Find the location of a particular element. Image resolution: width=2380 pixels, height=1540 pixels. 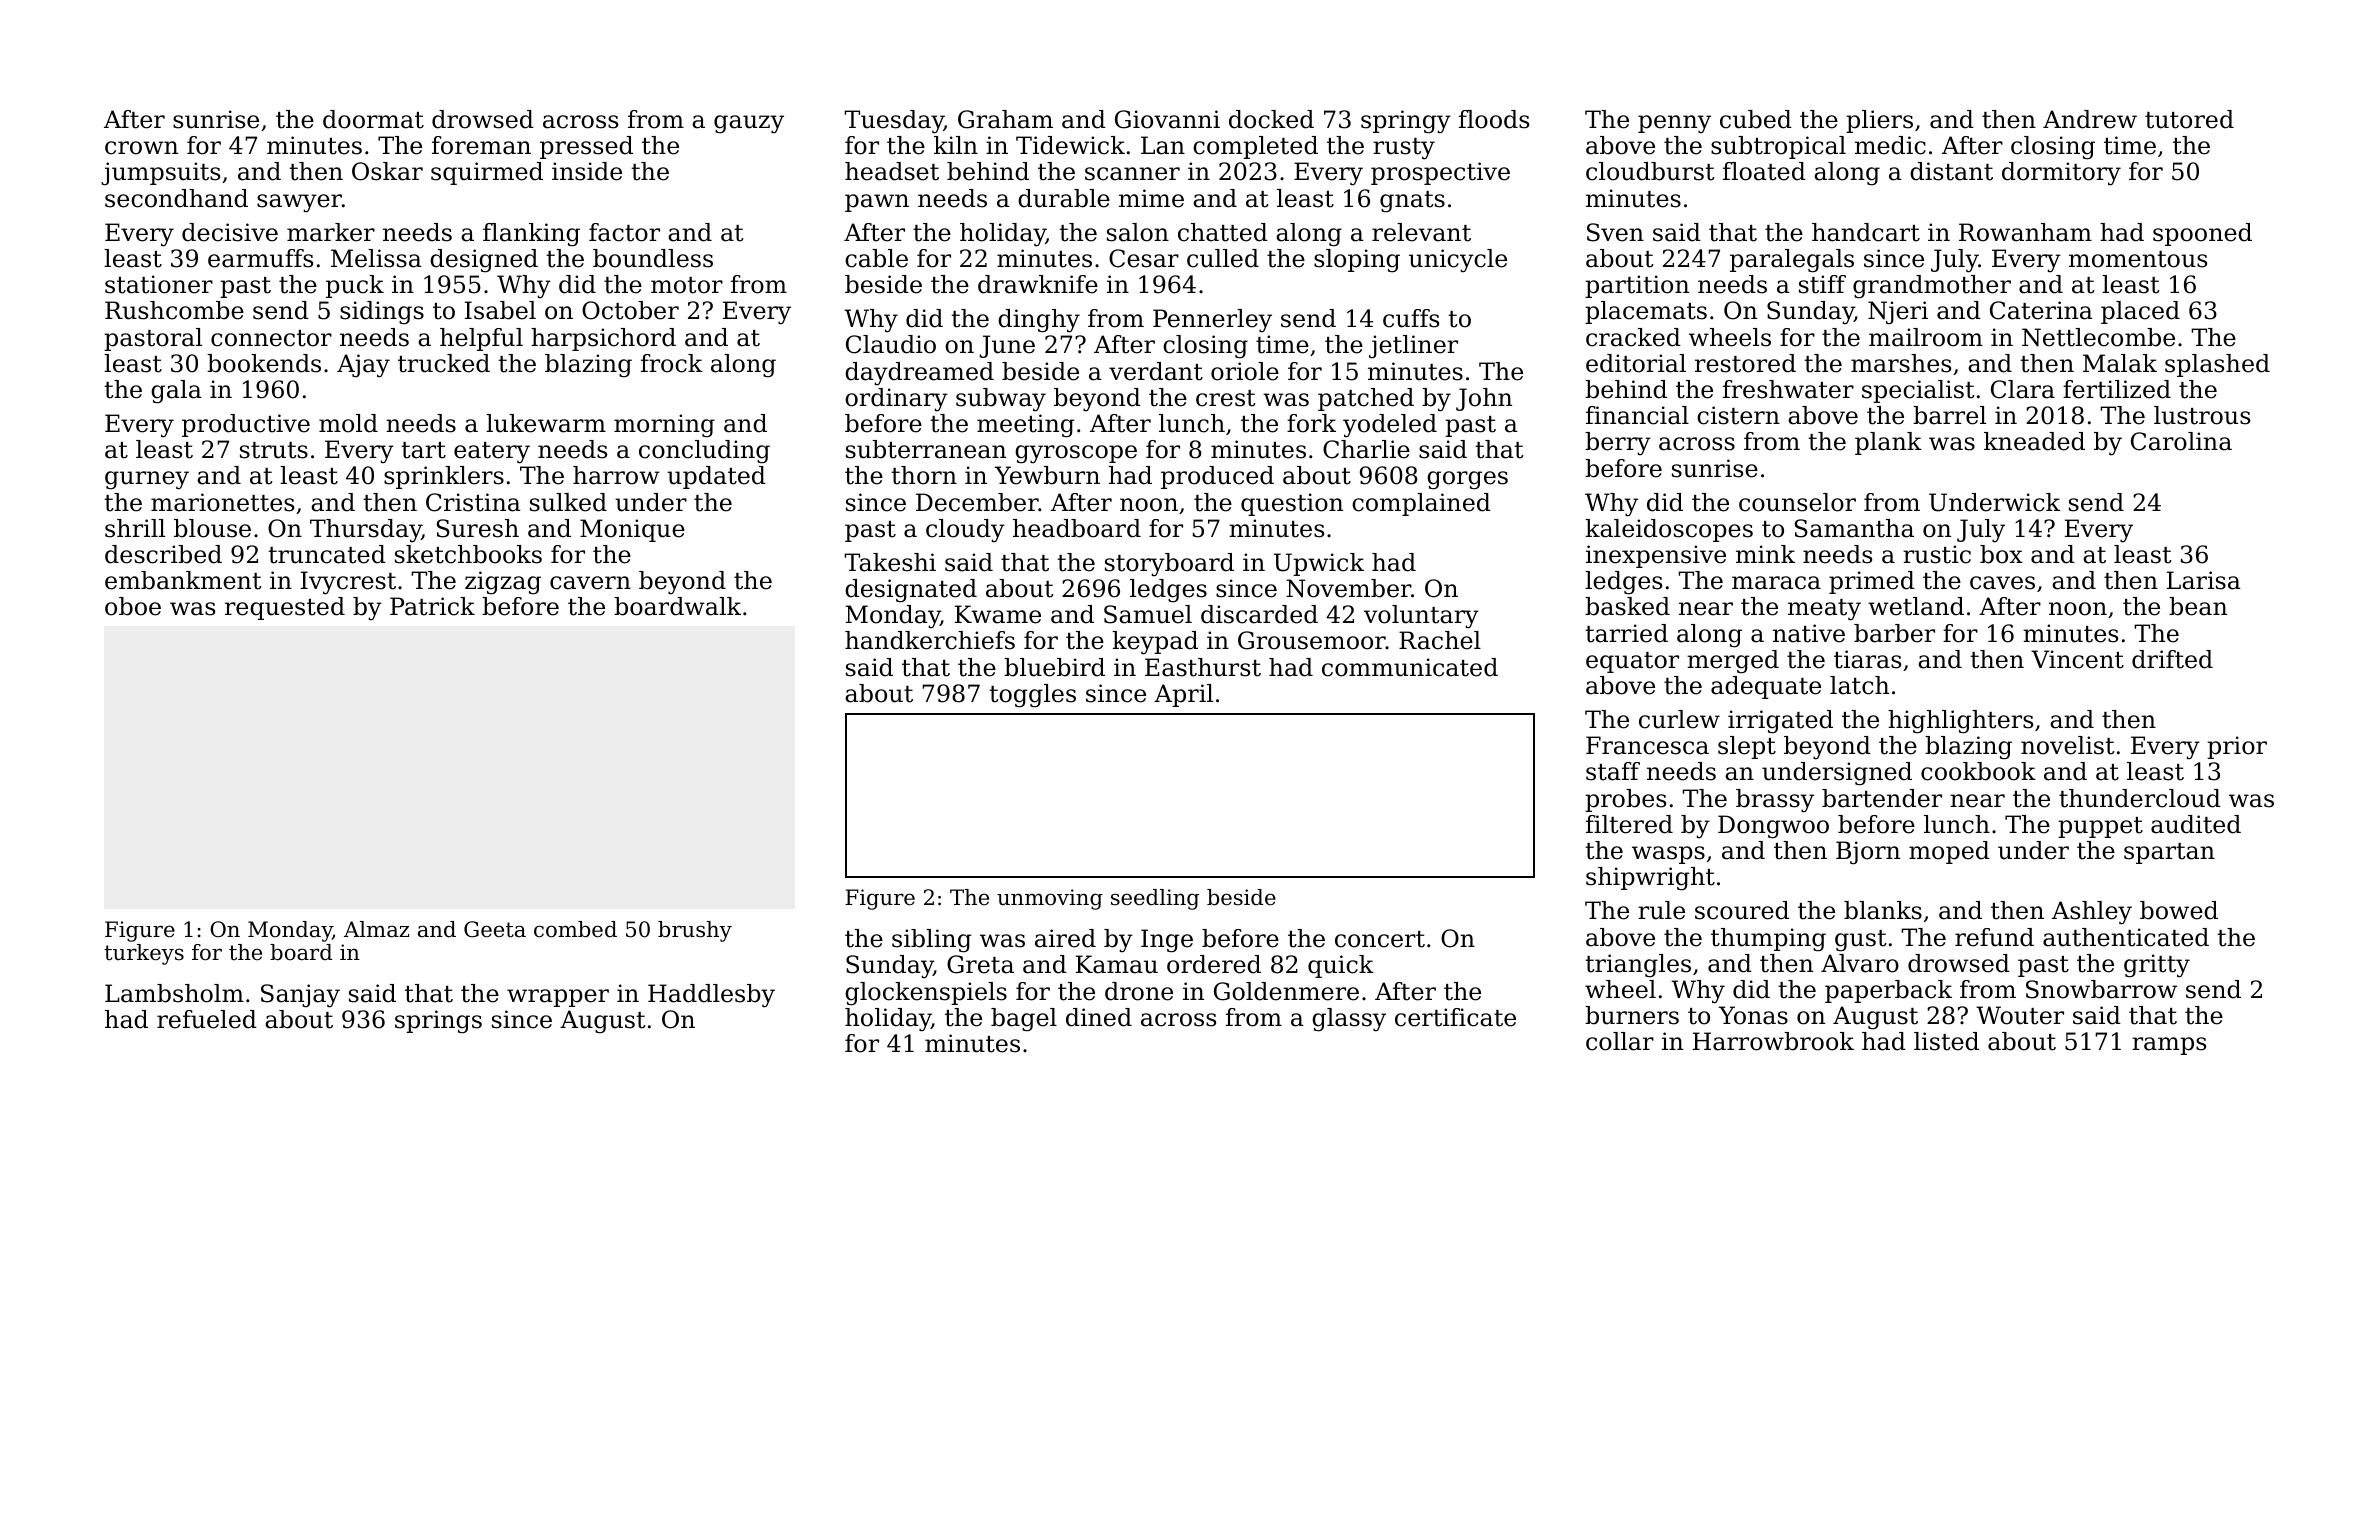

cubed is located at coordinates (1756, 119).
